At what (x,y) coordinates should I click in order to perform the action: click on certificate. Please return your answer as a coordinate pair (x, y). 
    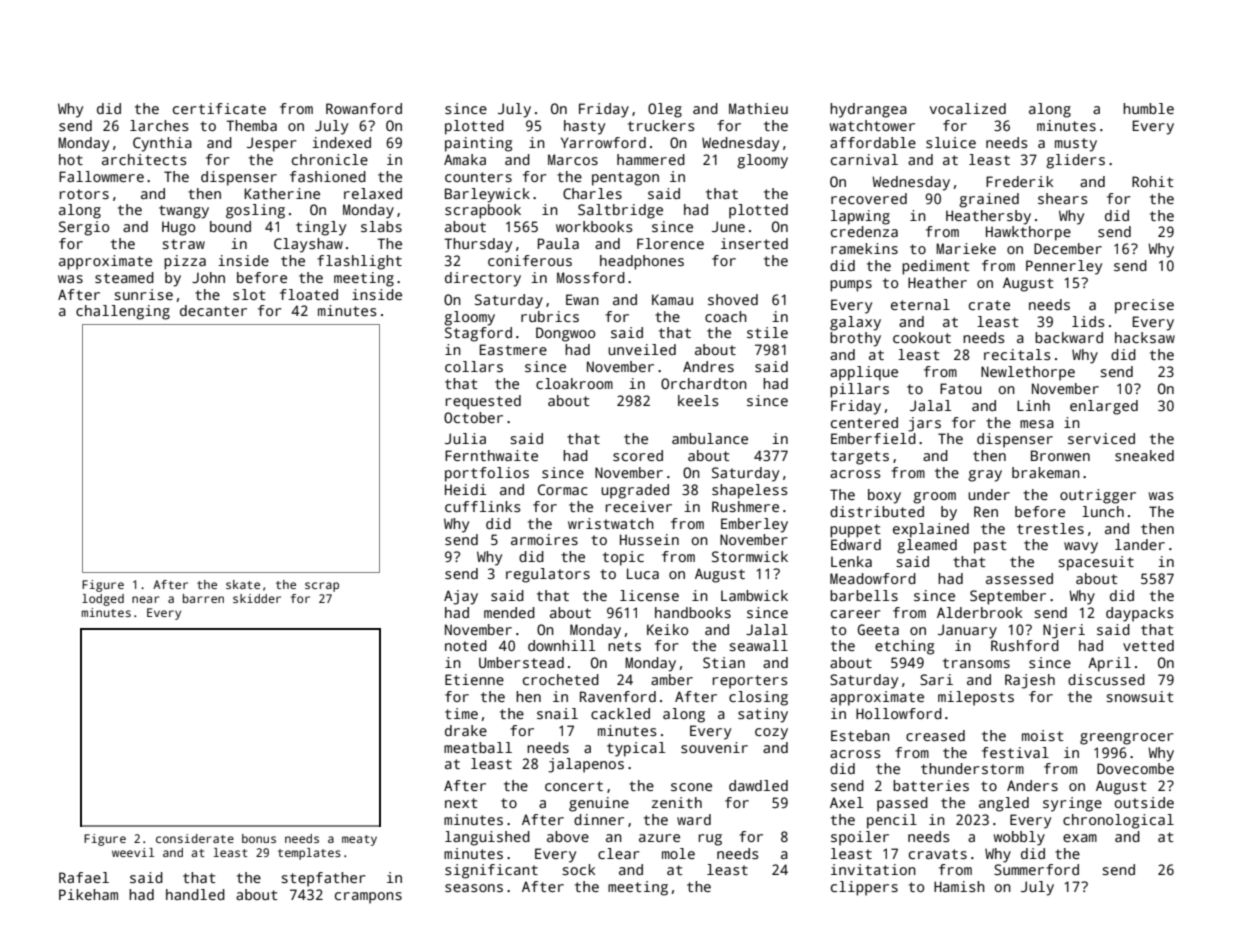
    Looking at the image, I should click on (219, 108).
